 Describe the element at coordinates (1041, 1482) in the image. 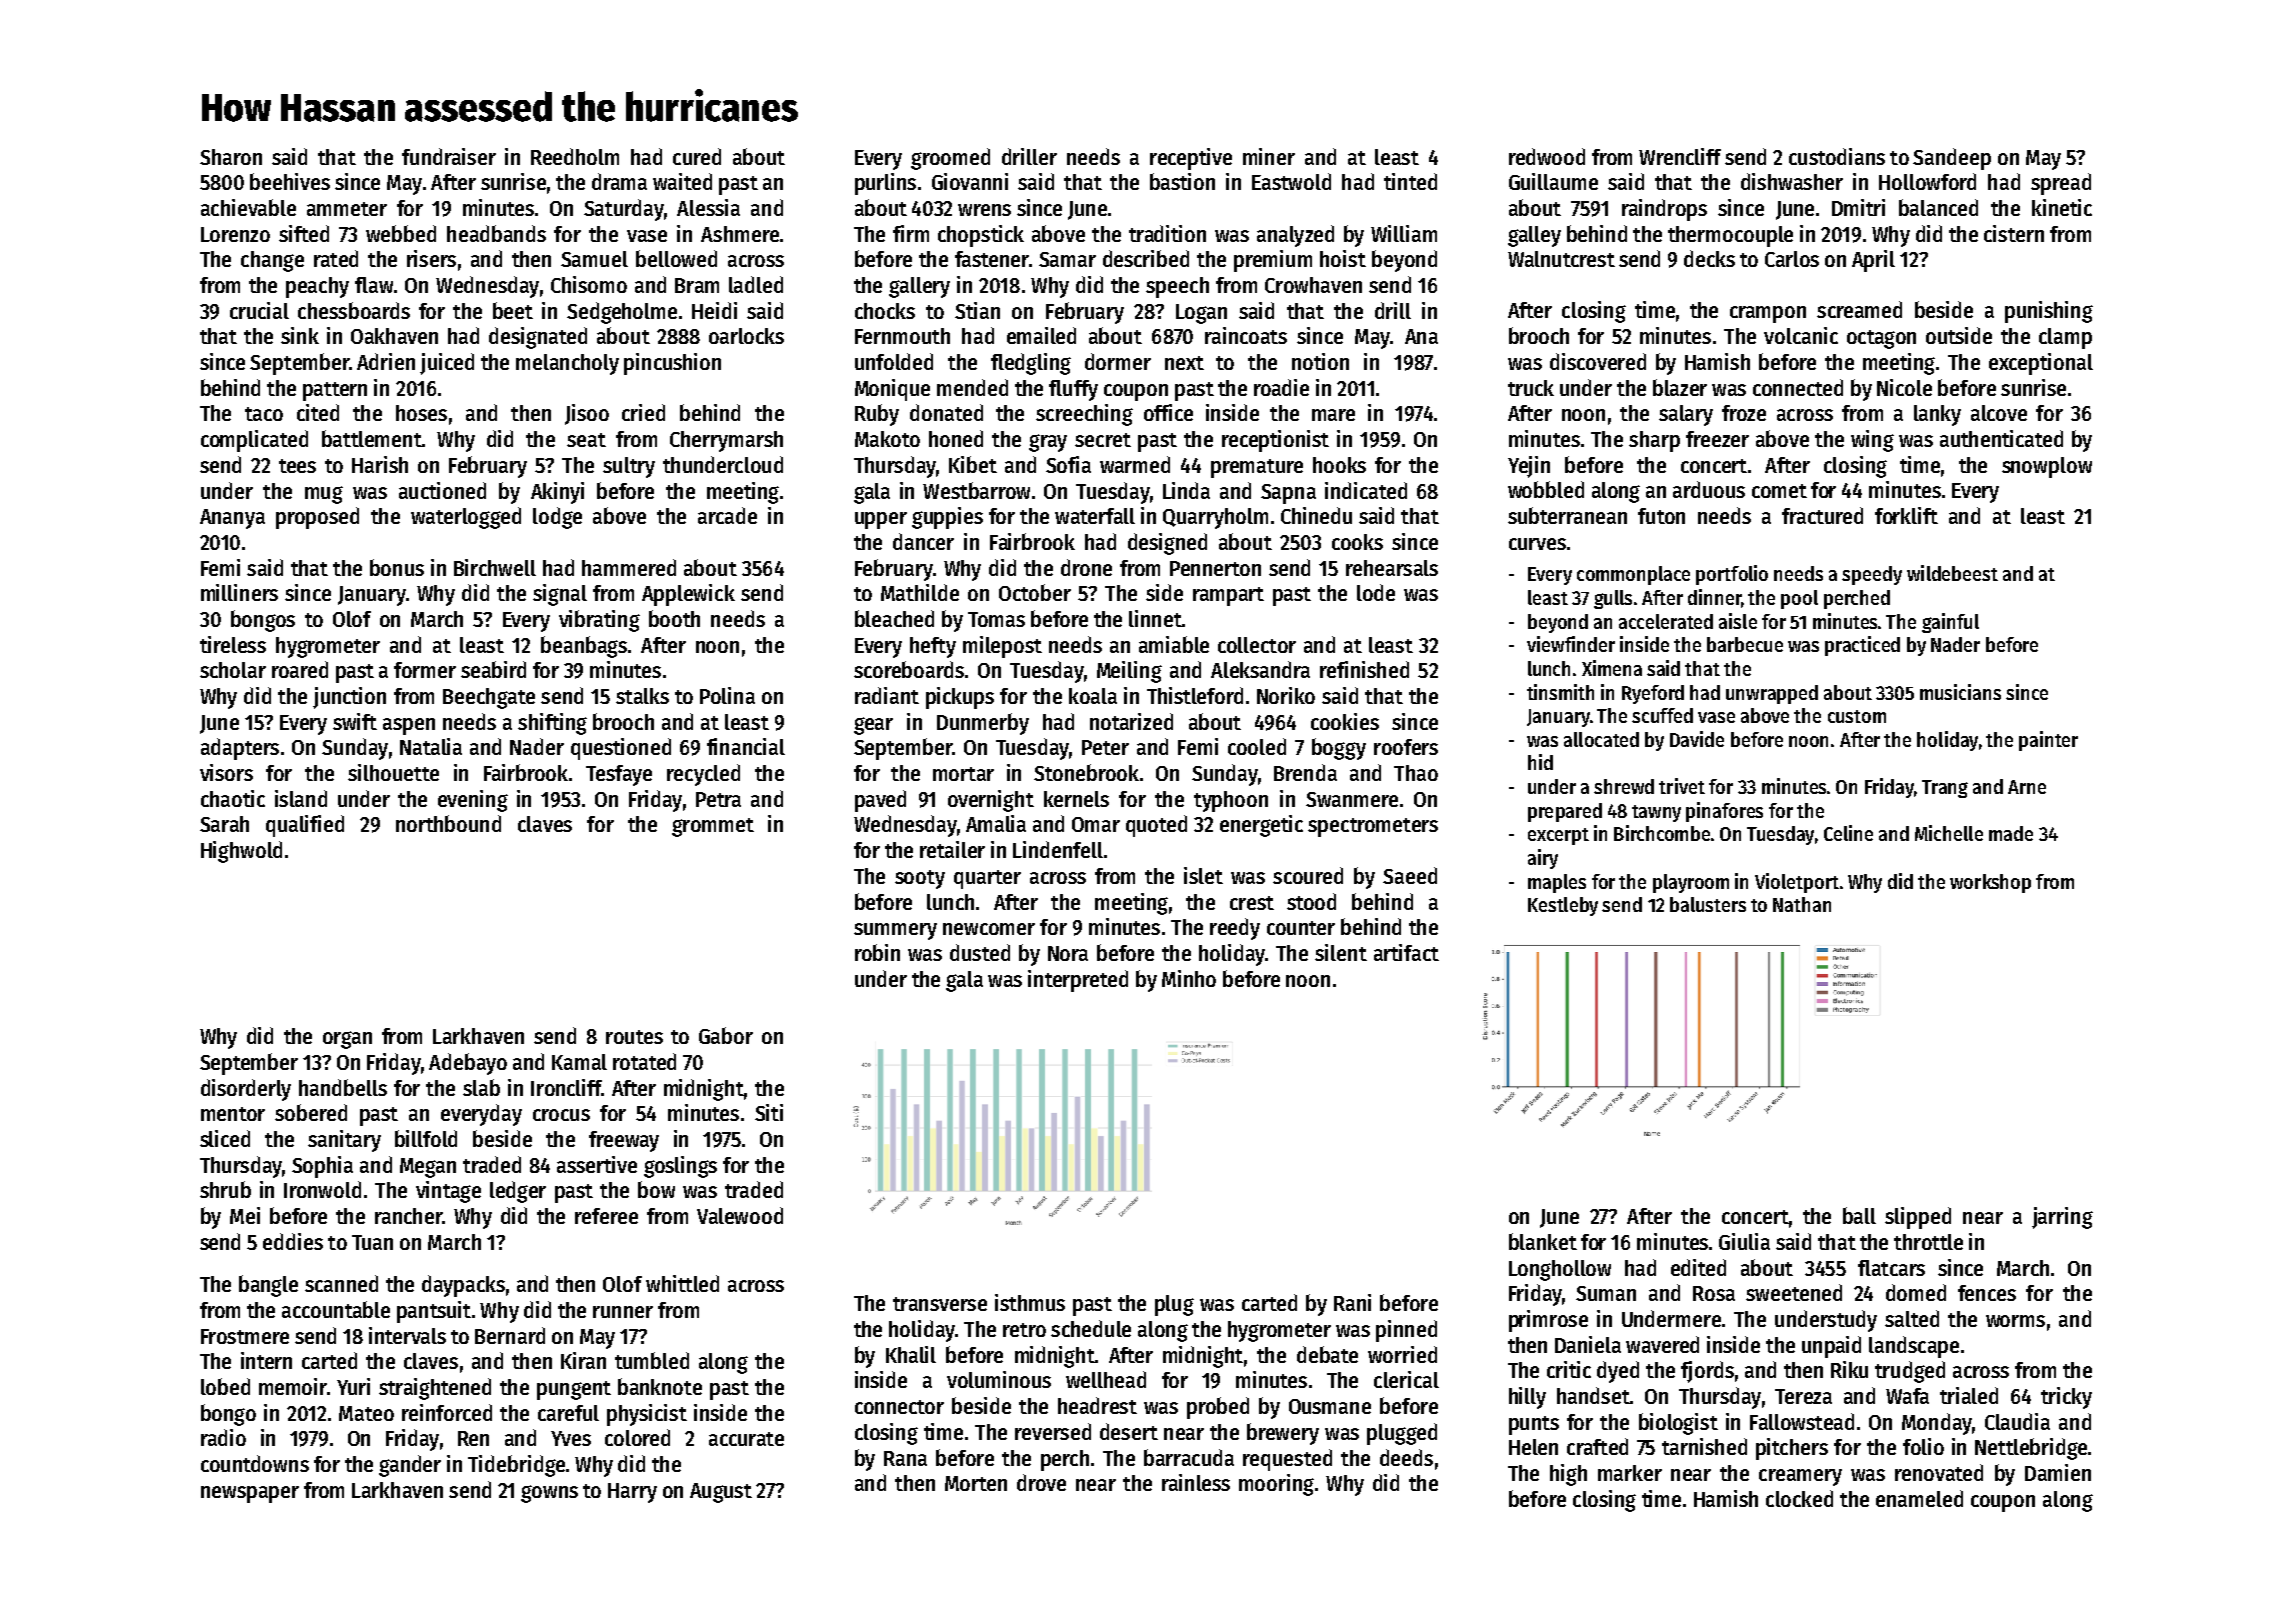

I see `drove` at that location.
